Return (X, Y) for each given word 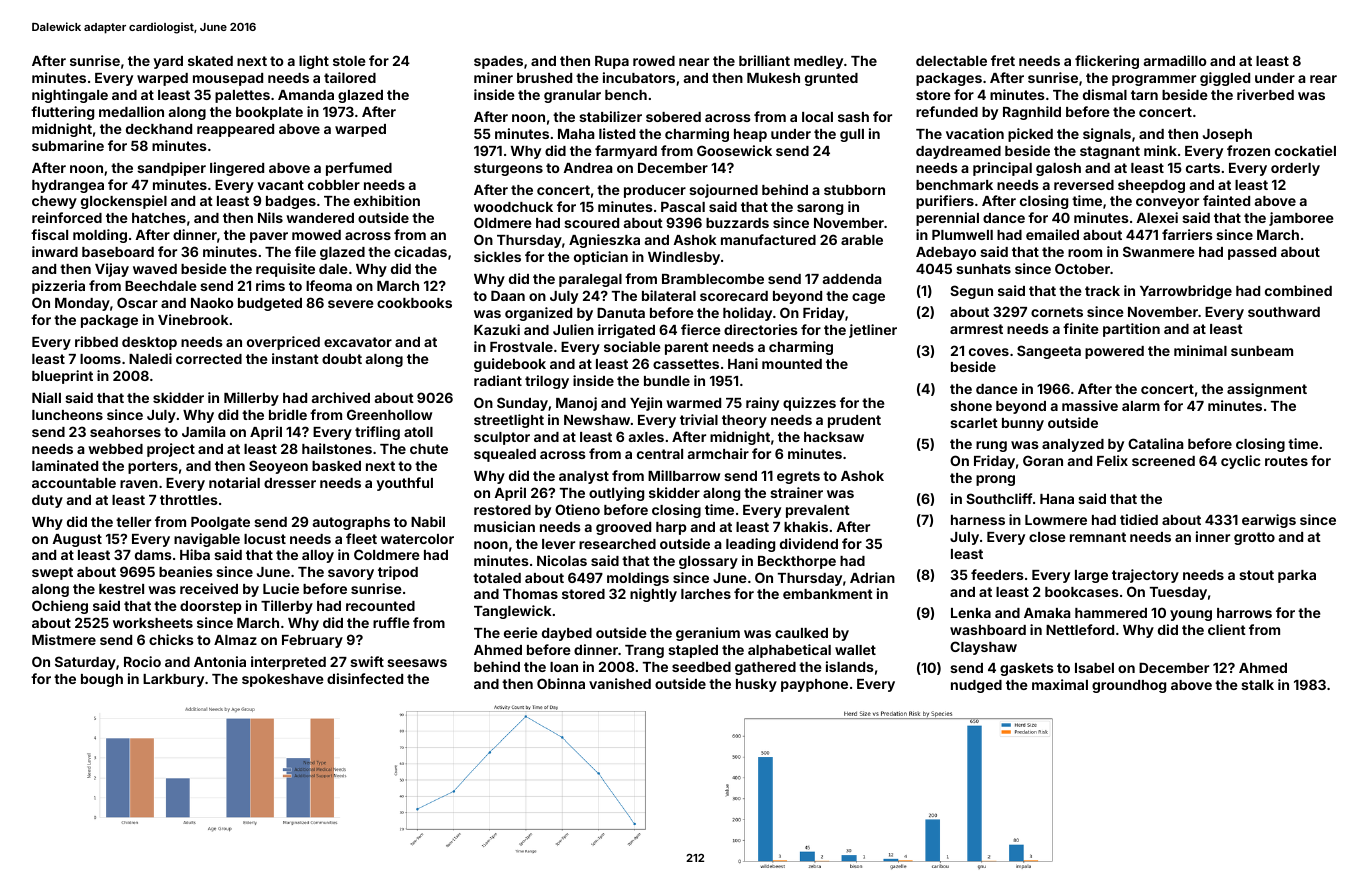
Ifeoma (329, 285)
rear (1323, 79)
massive (1090, 405)
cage (868, 298)
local (817, 117)
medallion (131, 111)
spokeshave (283, 680)
